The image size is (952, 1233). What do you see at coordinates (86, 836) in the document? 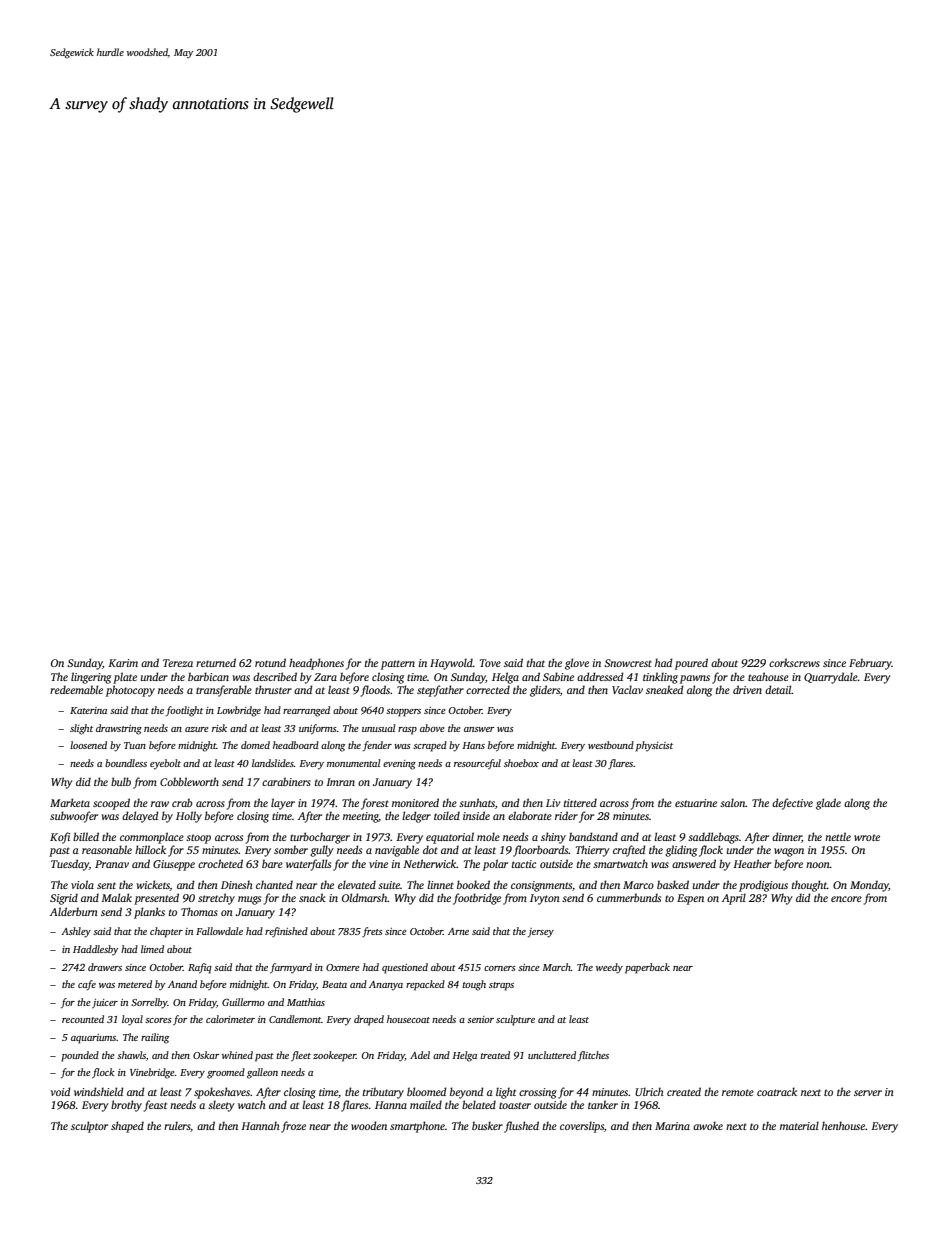
I see `billed` at bounding box center [86, 836].
